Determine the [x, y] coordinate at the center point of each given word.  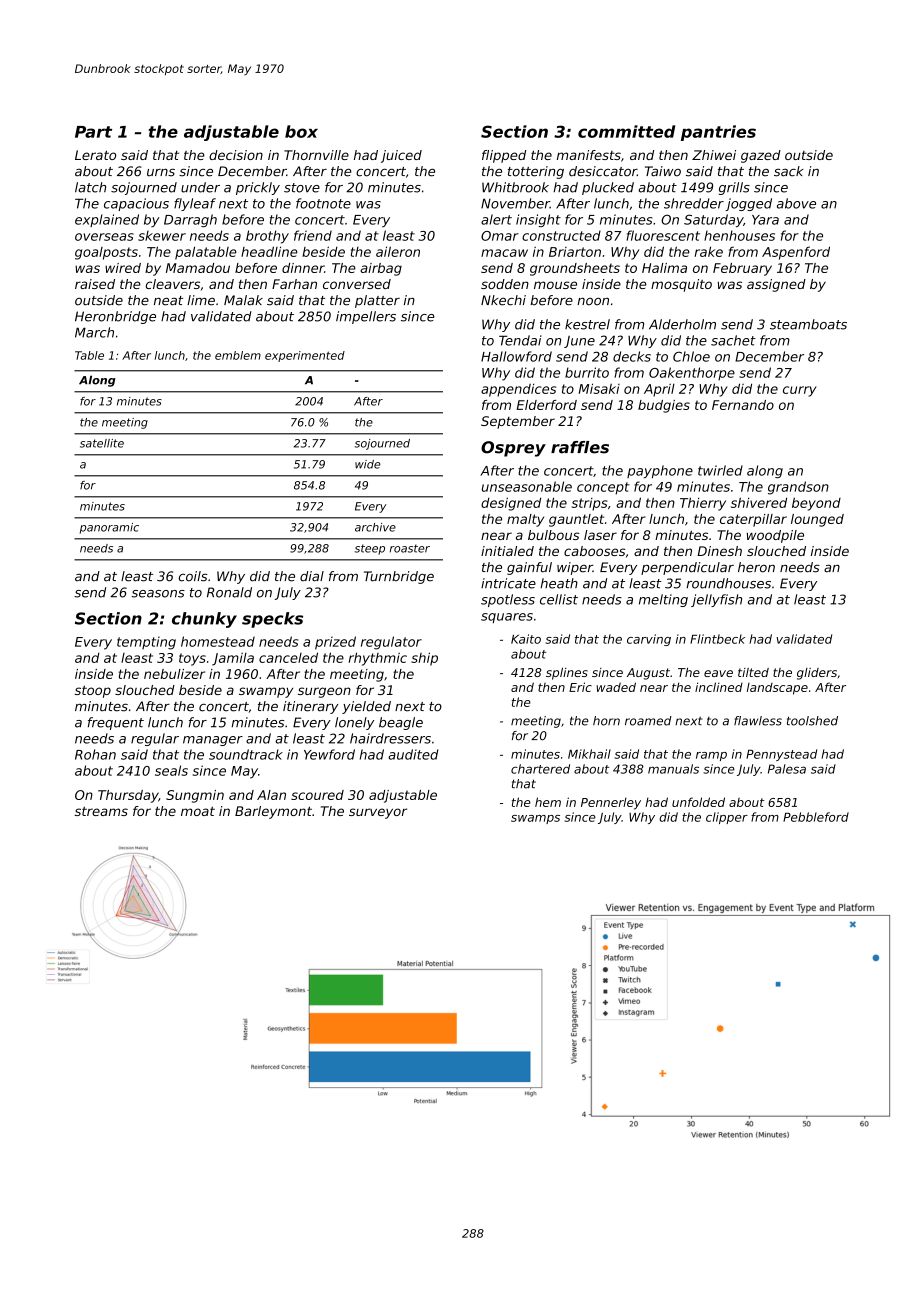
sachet [733, 340]
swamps [535, 819]
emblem [238, 355]
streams [101, 811]
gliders [817, 674]
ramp [711, 756]
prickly [258, 188]
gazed [761, 156]
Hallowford [516, 356]
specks [272, 620]
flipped [504, 156]
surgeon [324, 692]
